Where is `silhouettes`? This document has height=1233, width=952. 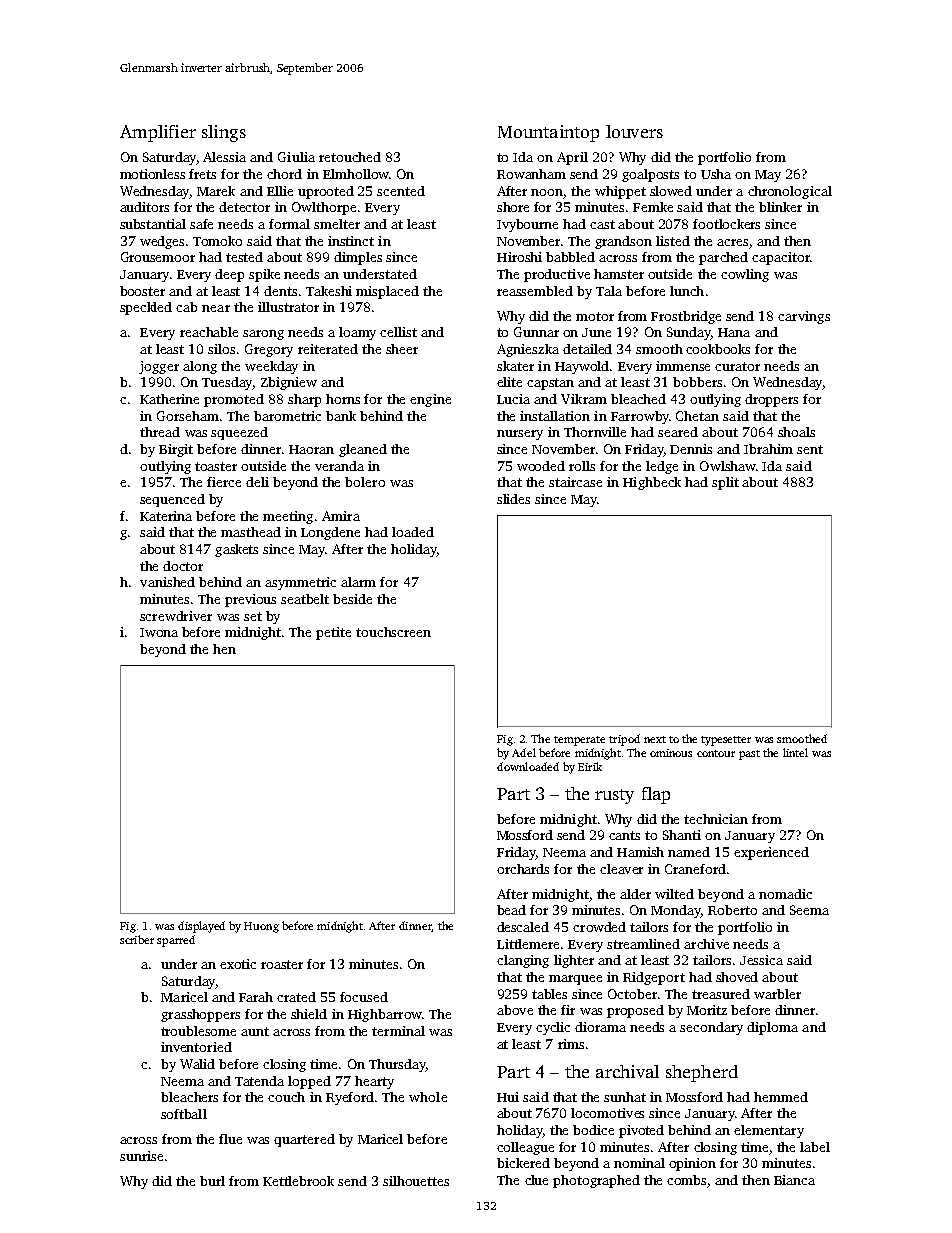 silhouettes is located at coordinates (416, 1181).
